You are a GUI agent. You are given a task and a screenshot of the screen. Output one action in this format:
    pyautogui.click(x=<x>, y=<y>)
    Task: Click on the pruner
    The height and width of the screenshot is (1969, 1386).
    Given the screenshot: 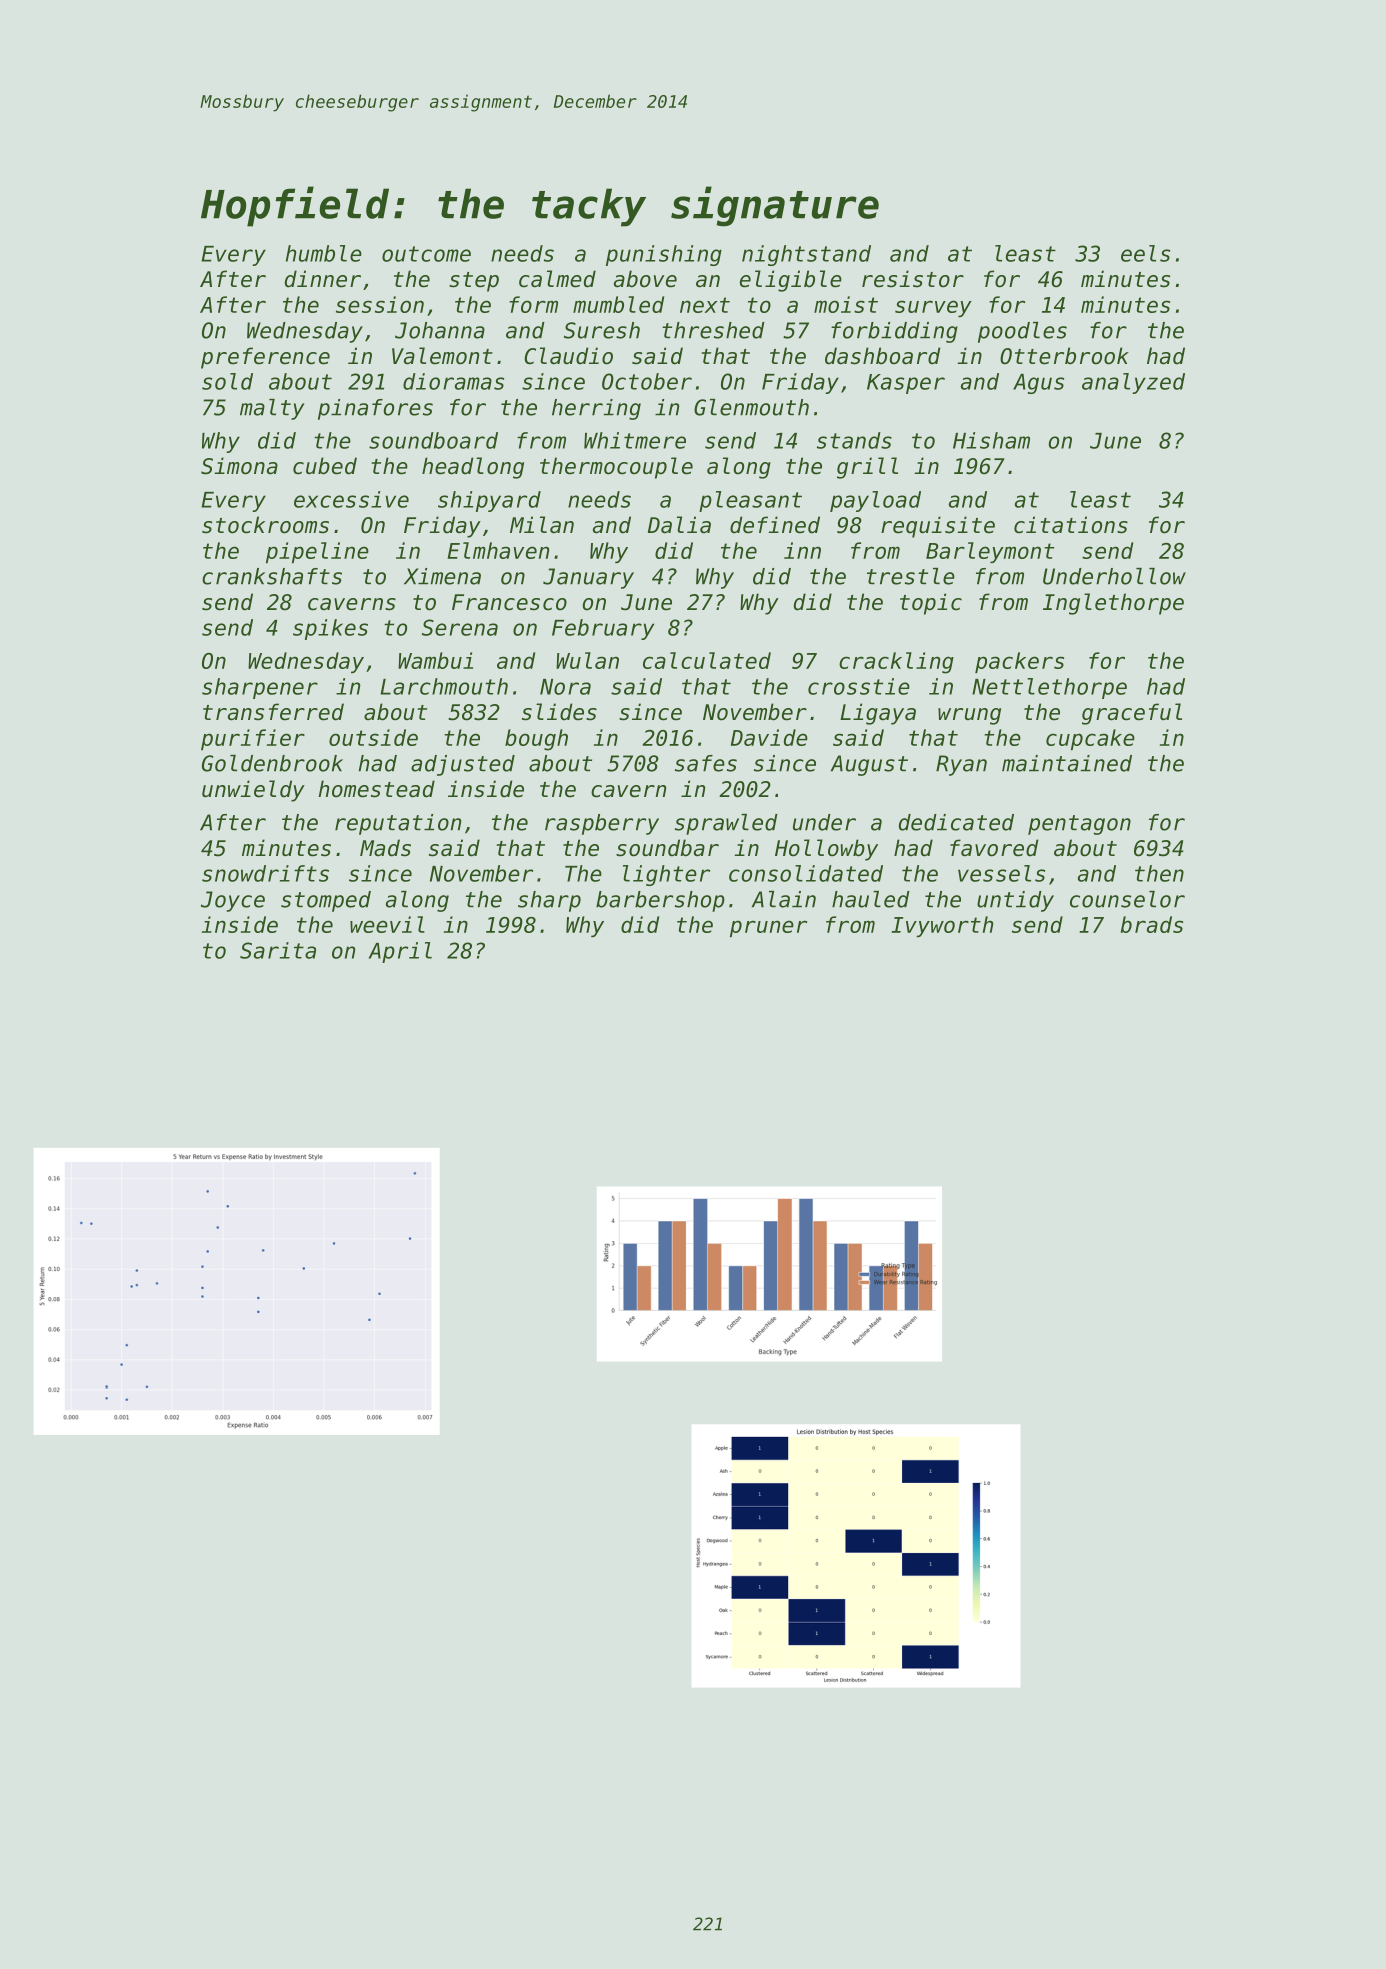 What is the action you would take?
    pyautogui.click(x=768, y=928)
